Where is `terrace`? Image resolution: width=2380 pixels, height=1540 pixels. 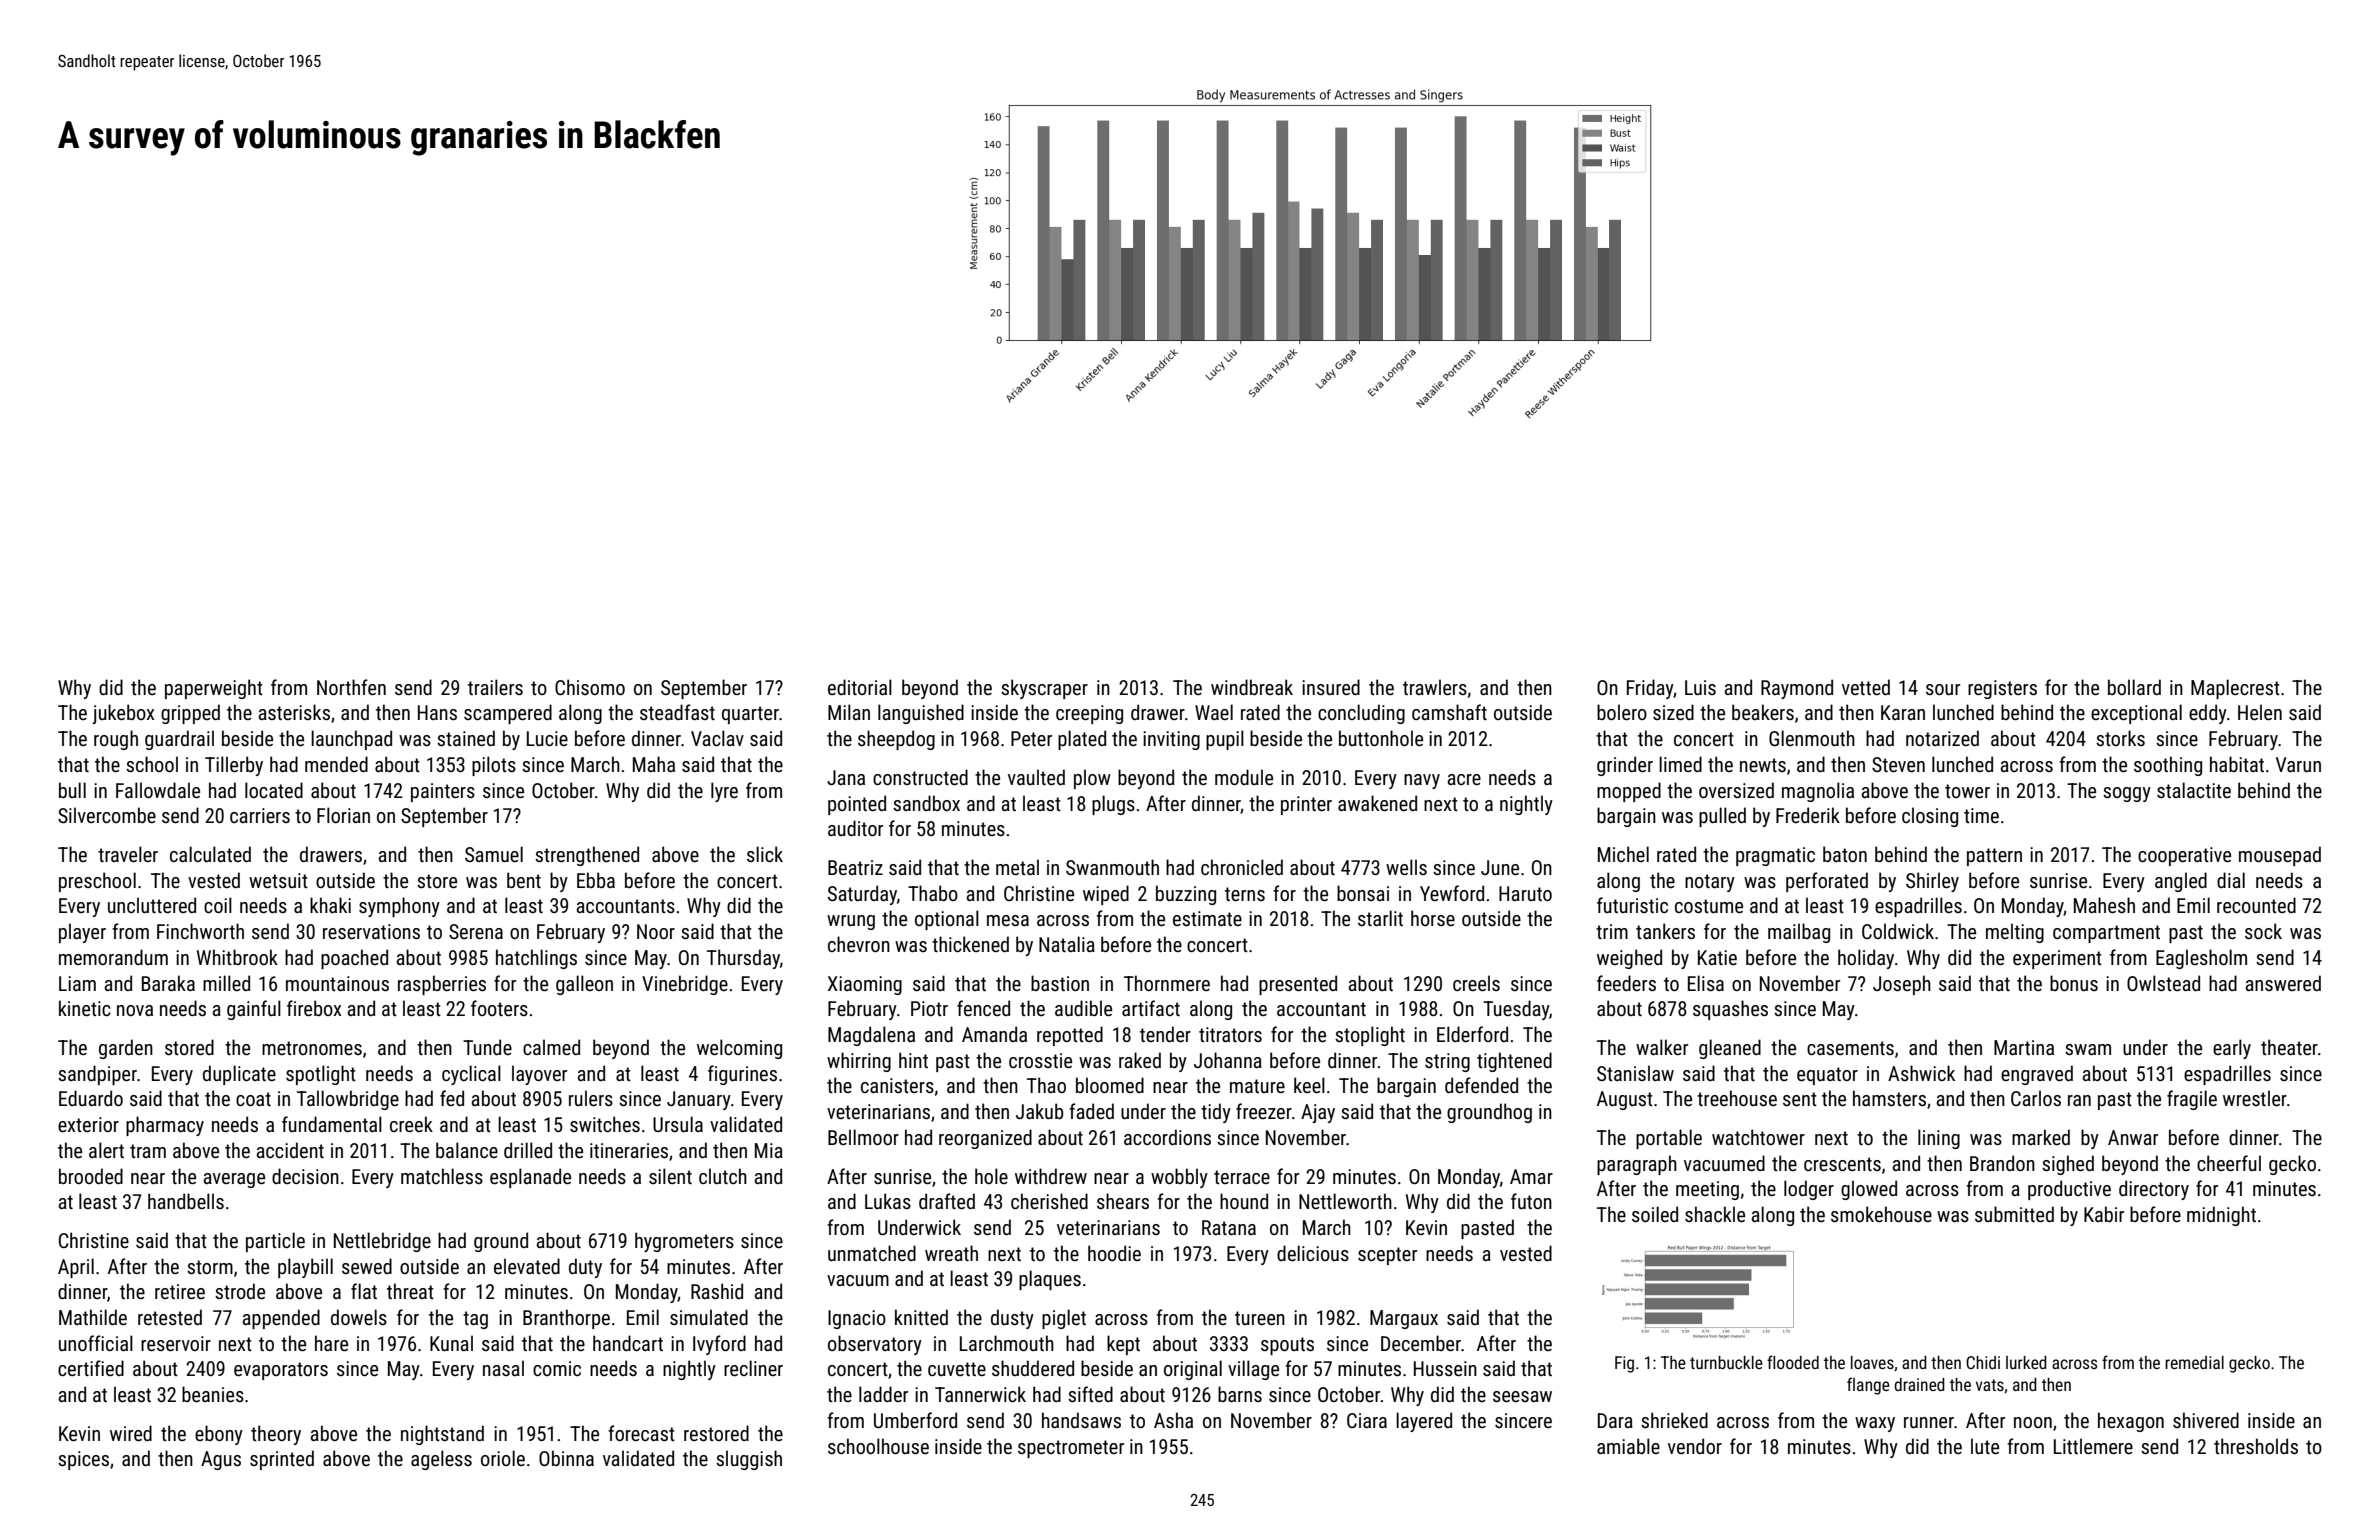 terrace is located at coordinates (1242, 1177).
